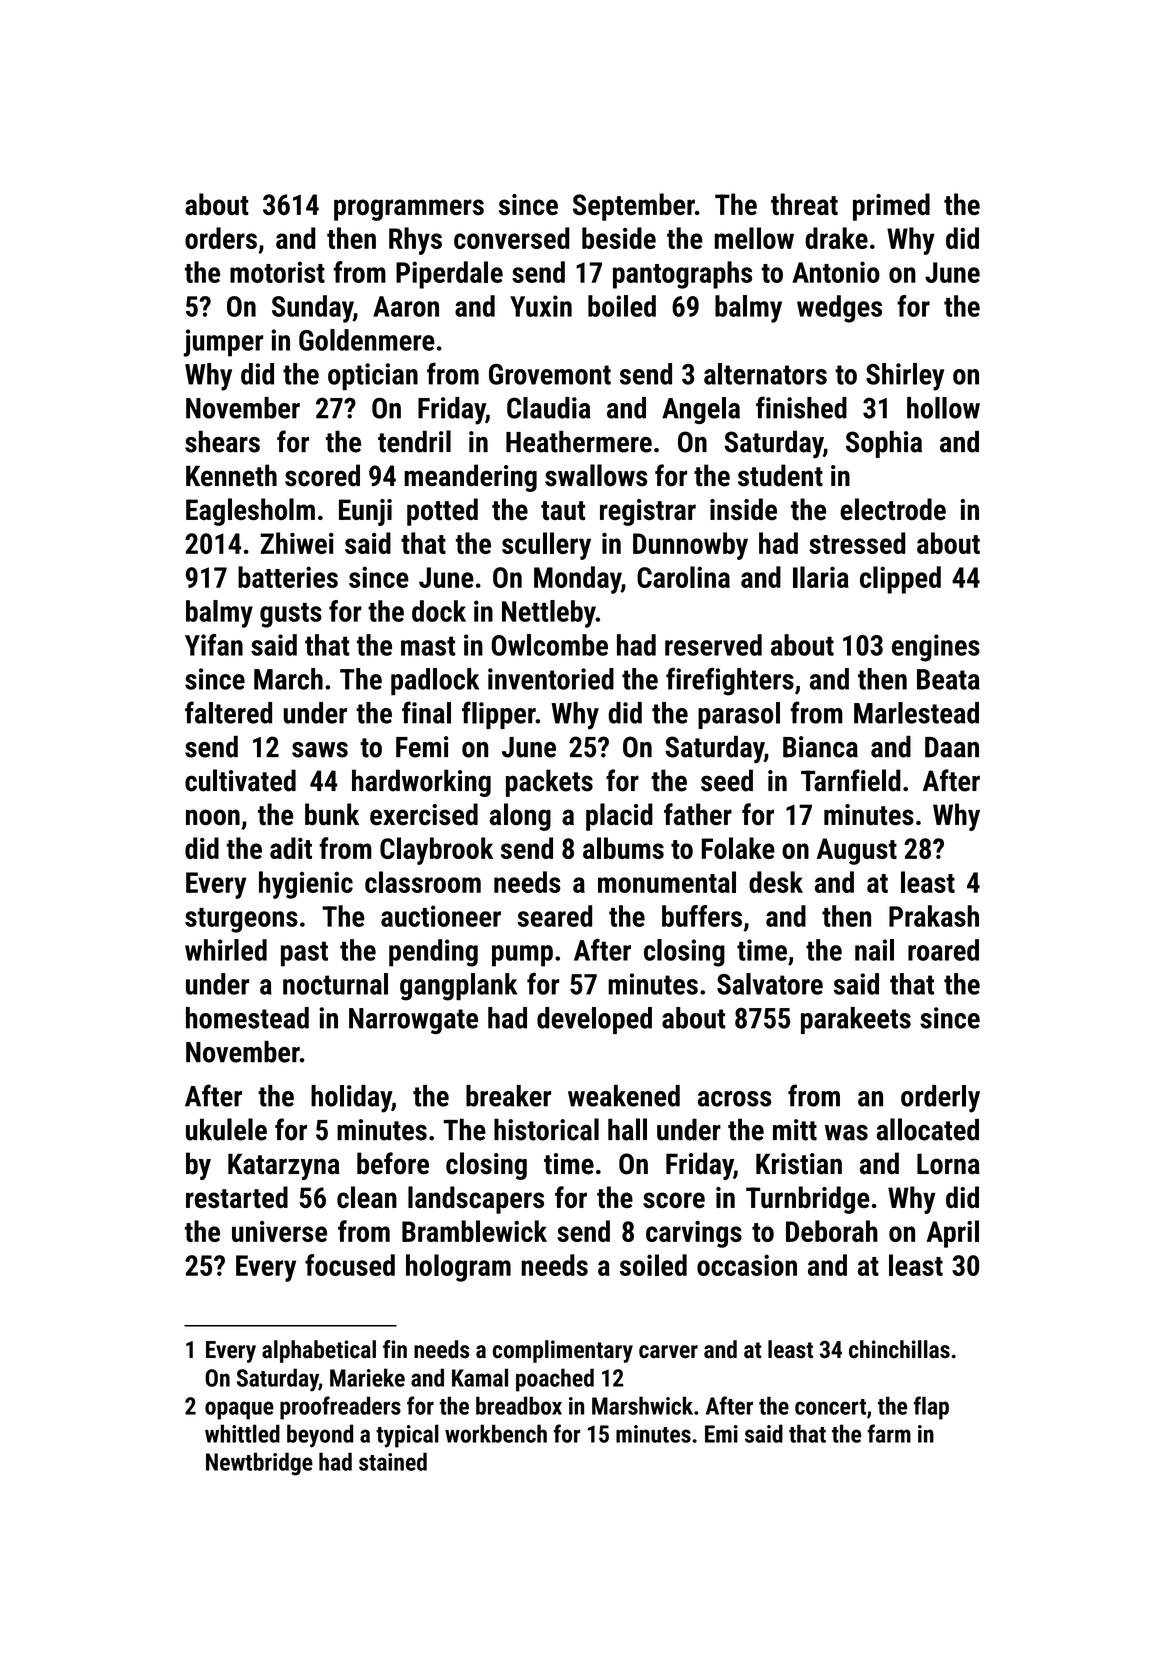 This image has width=1165, height=1654. Describe the element at coordinates (221, 238) in the image. I see `orders` at that location.
